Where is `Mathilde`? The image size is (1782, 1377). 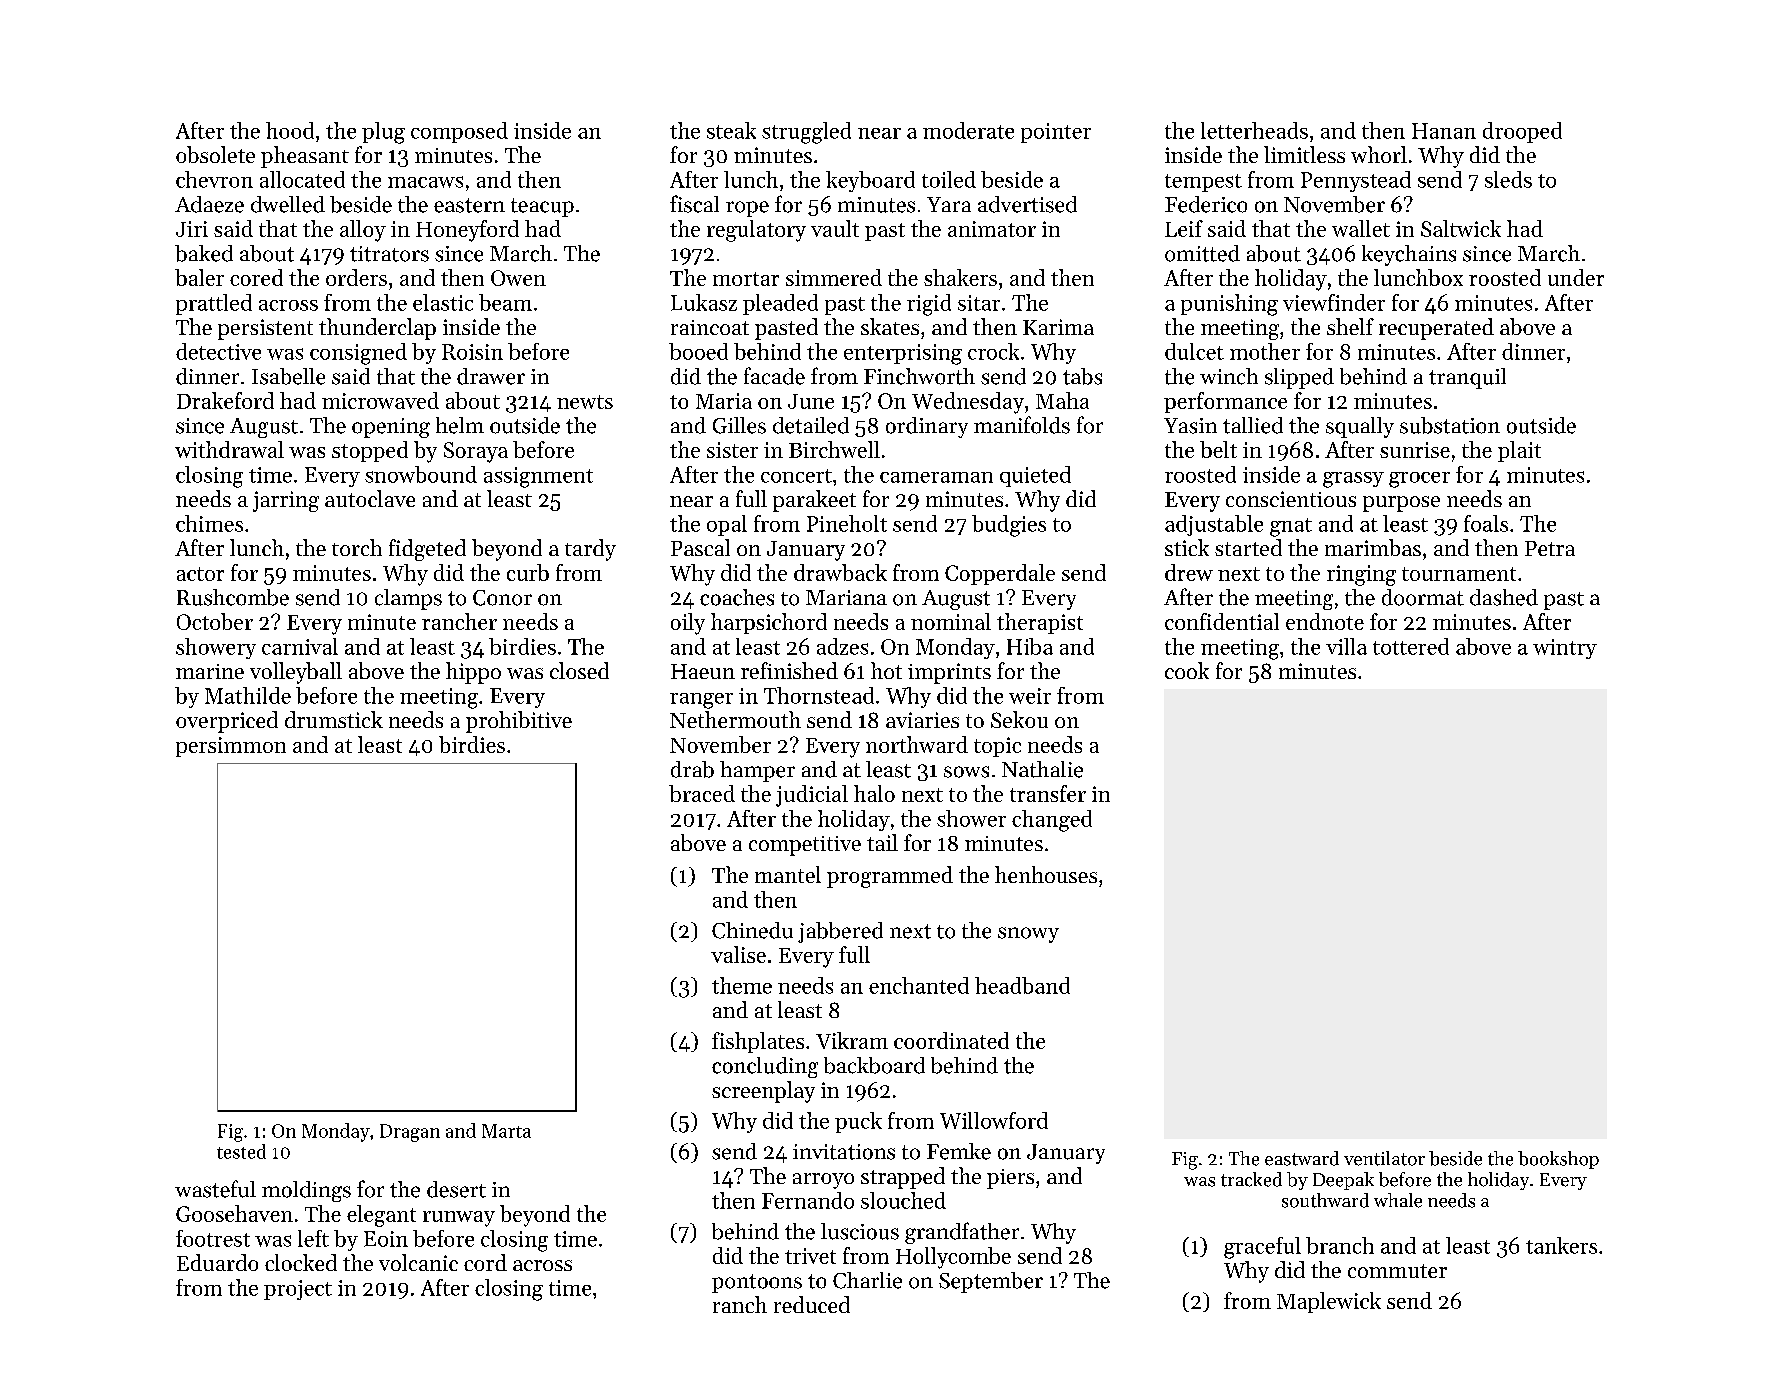
Mathilde is located at coordinates (248, 695).
